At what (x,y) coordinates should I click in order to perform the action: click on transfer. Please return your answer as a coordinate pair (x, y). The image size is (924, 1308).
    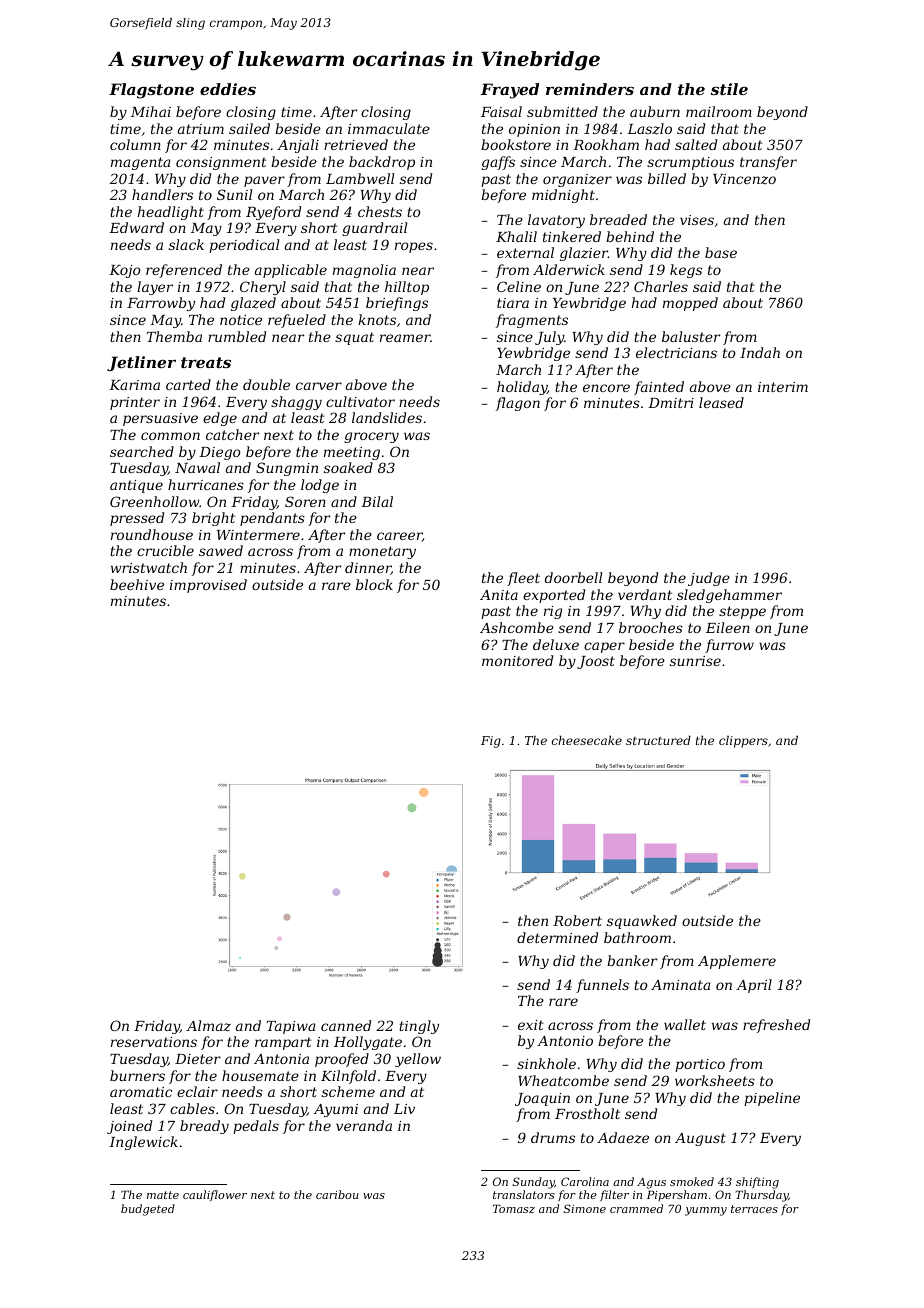
    Looking at the image, I should click on (768, 163).
